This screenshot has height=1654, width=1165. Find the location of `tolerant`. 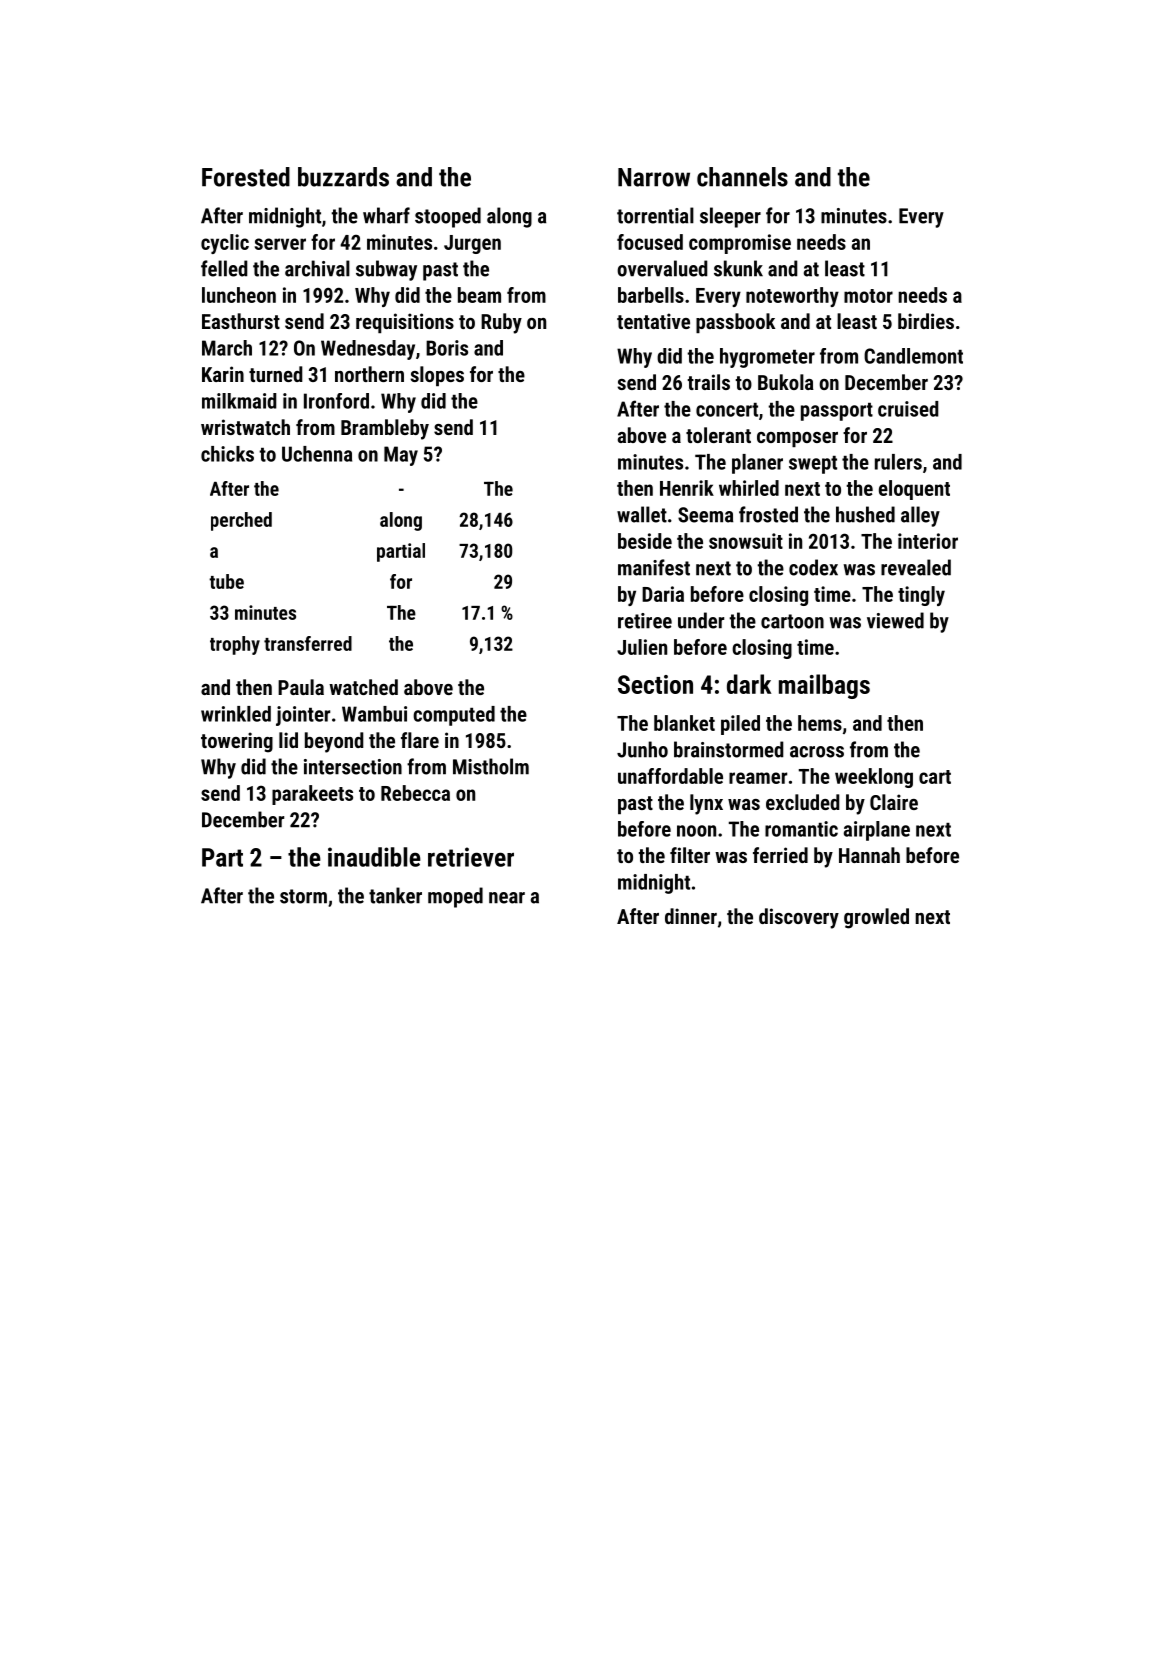

tolerant is located at coordinates (718, 435).
